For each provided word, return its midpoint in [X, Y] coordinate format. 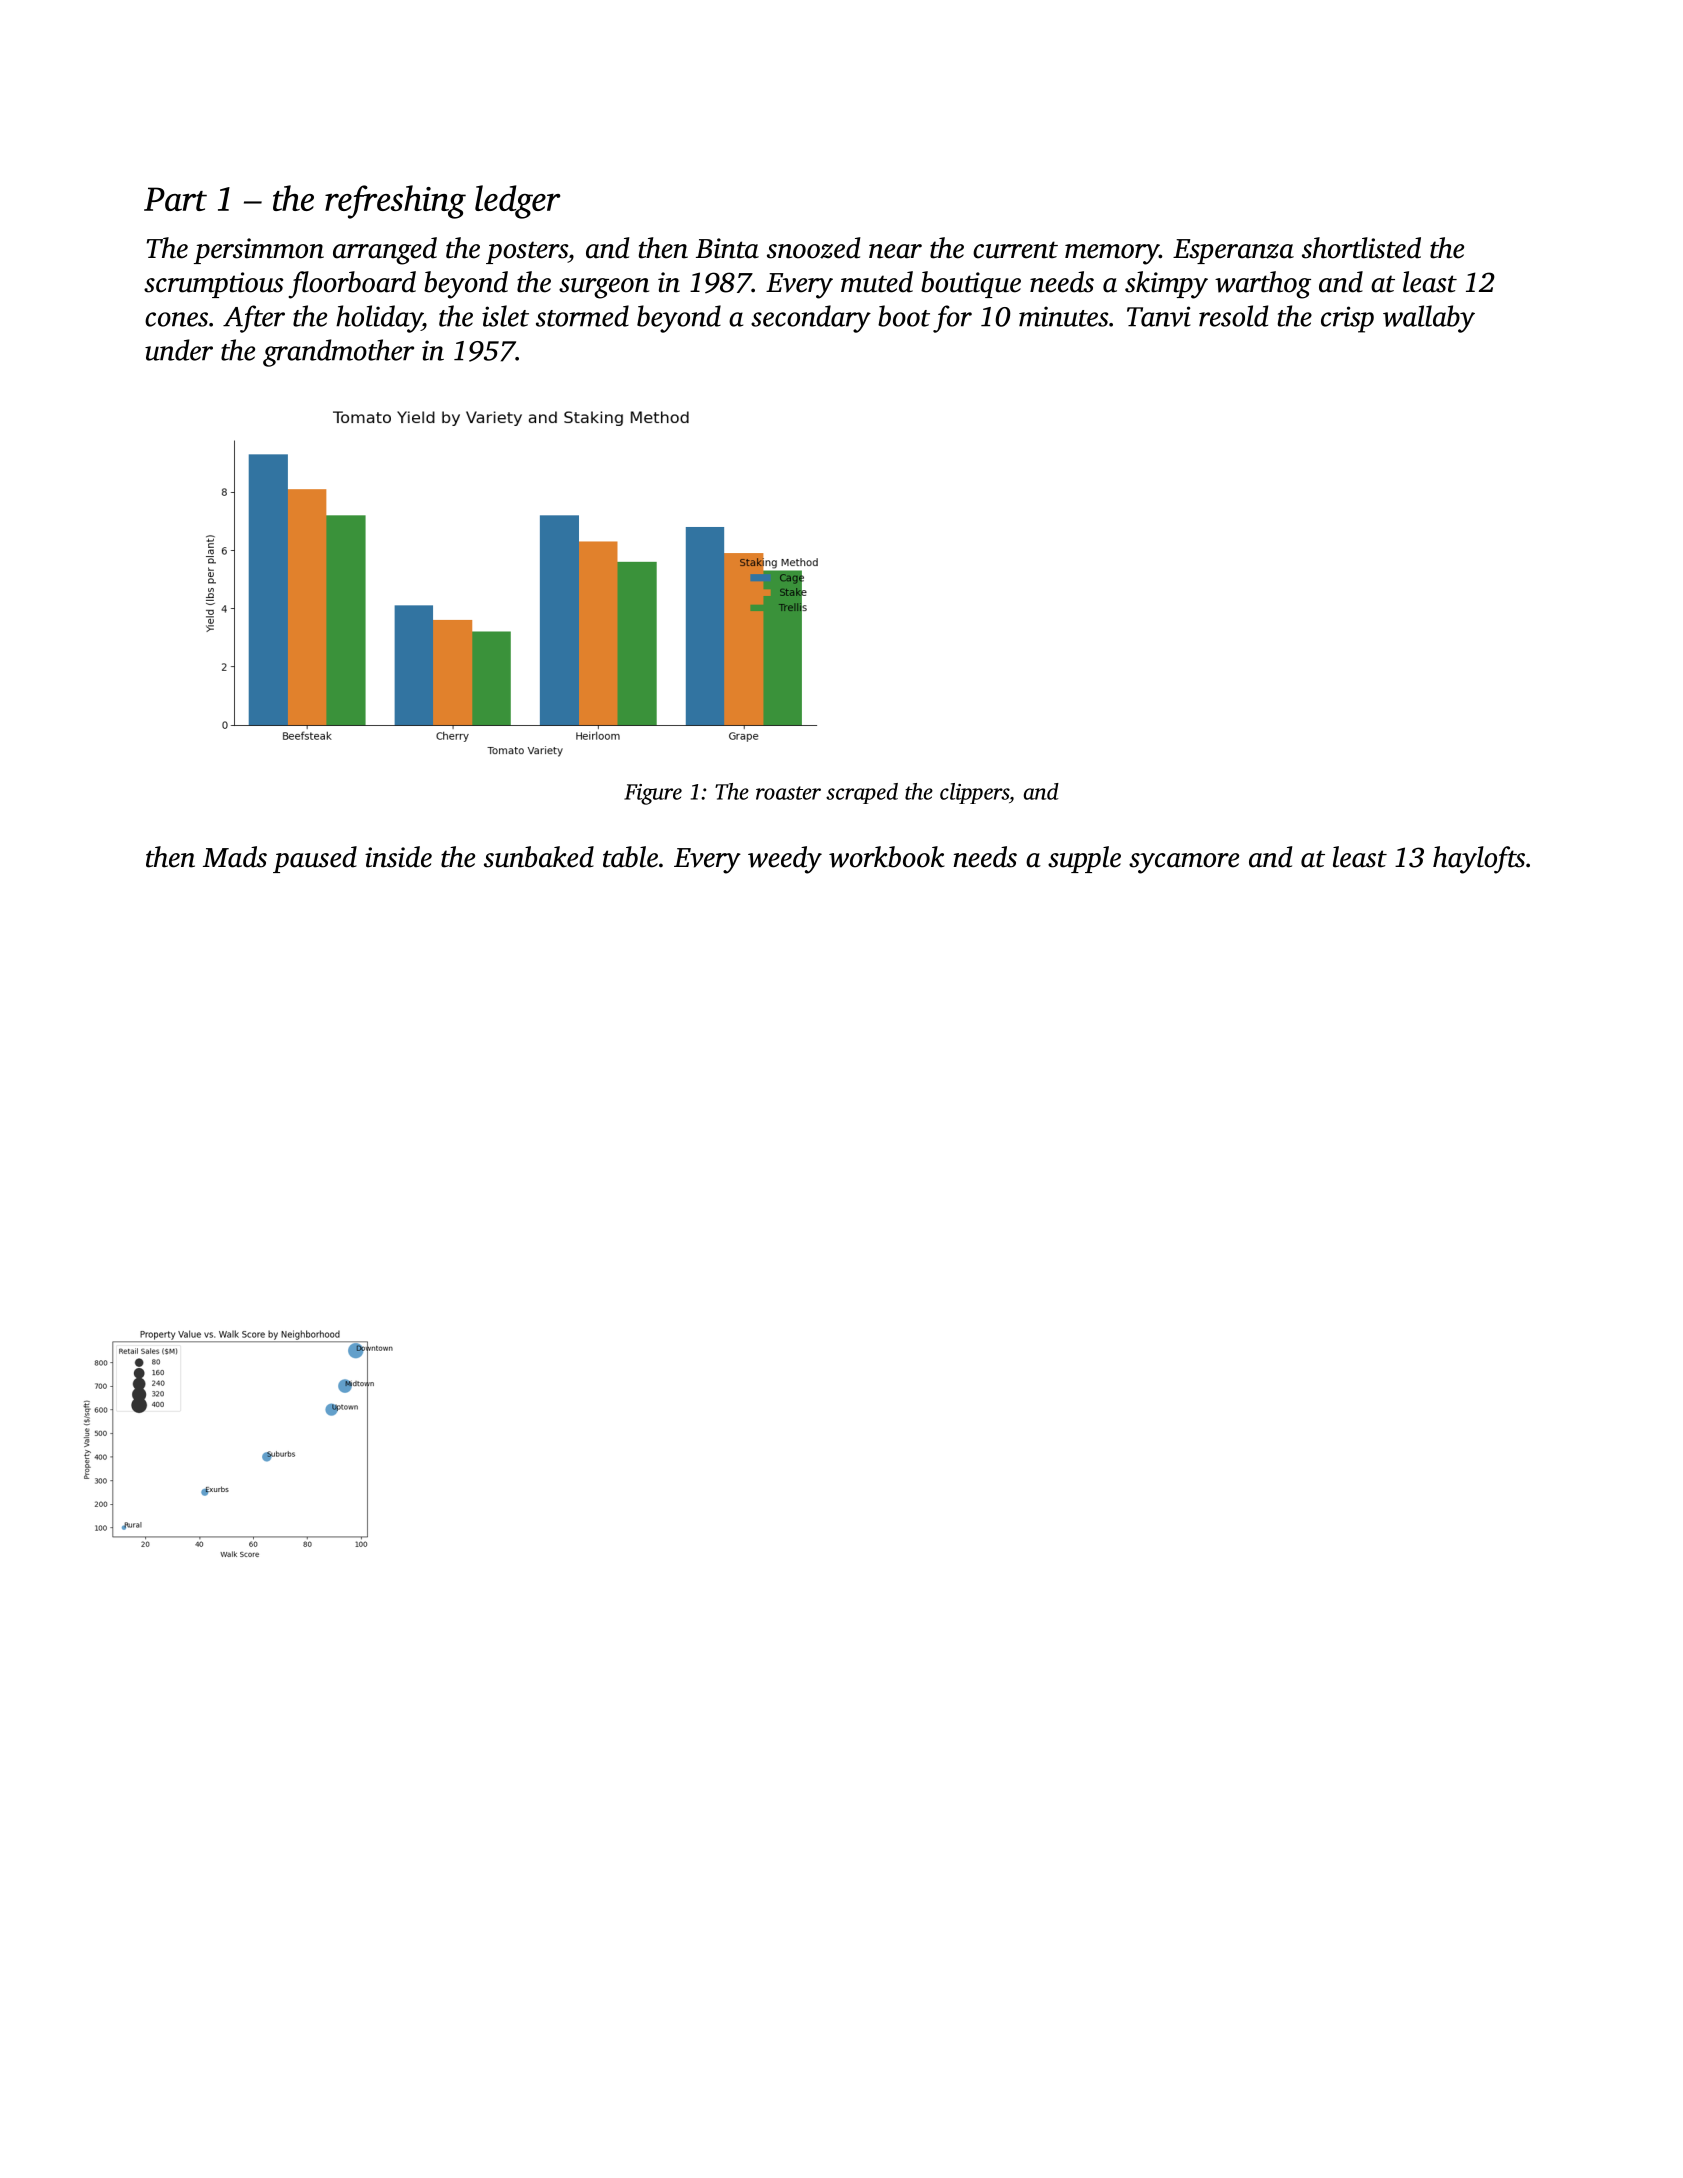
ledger [517, 202]
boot [904, 316]
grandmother [338, 353]
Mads [235, 857]
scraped [862, 793]
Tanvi [1158, 316]
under [179, 350]
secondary [811, 319]
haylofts [1479, 860]
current [1015, 250]
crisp [1347, 319]
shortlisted [1361, 248]
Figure [653, 794]
